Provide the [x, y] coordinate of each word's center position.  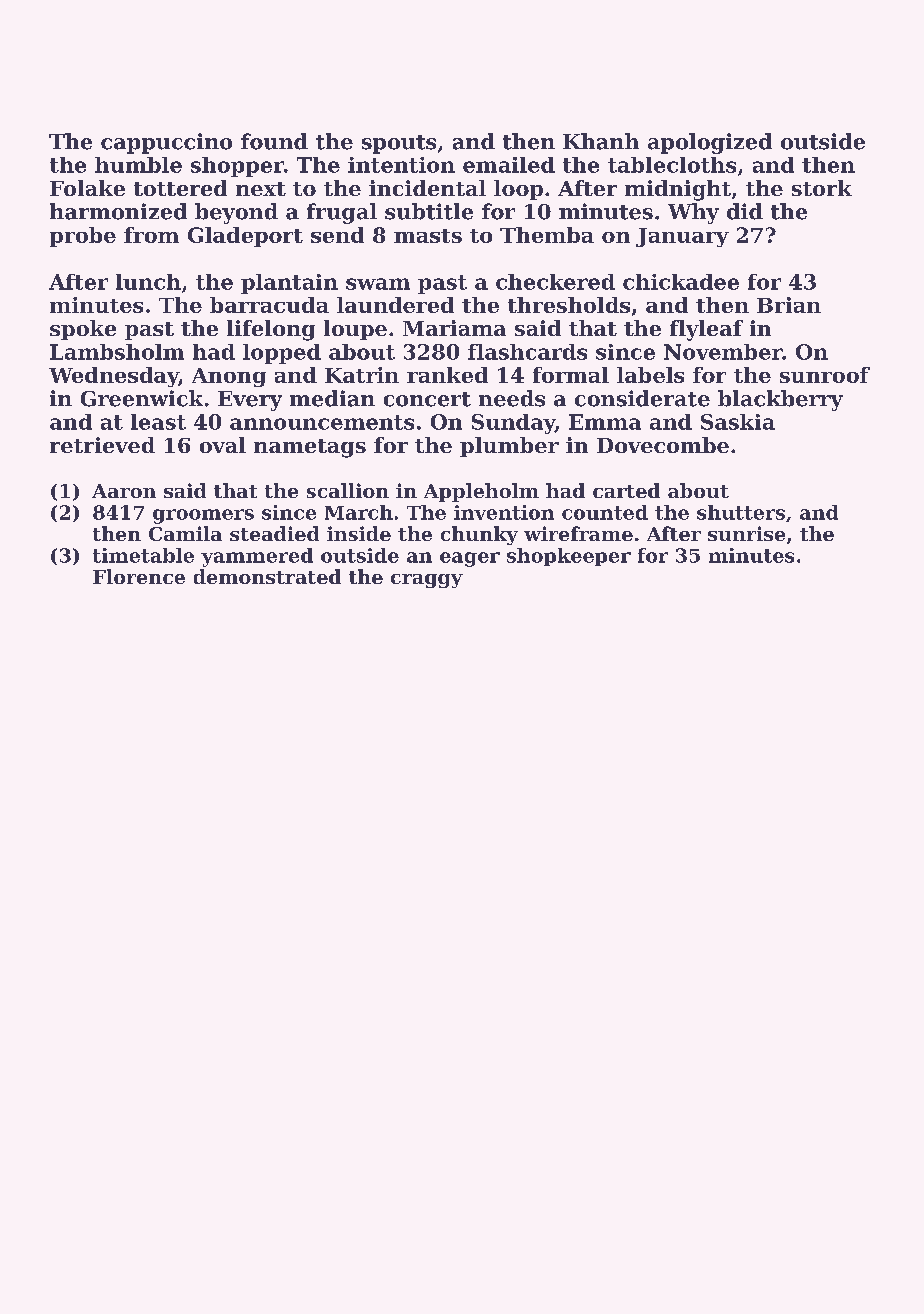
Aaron [124, 491]
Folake [87, 188]
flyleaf [706, 330]
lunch [148, 282]
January [682, 237]
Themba [547, 235]
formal [571, 375]
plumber [509, 447]
